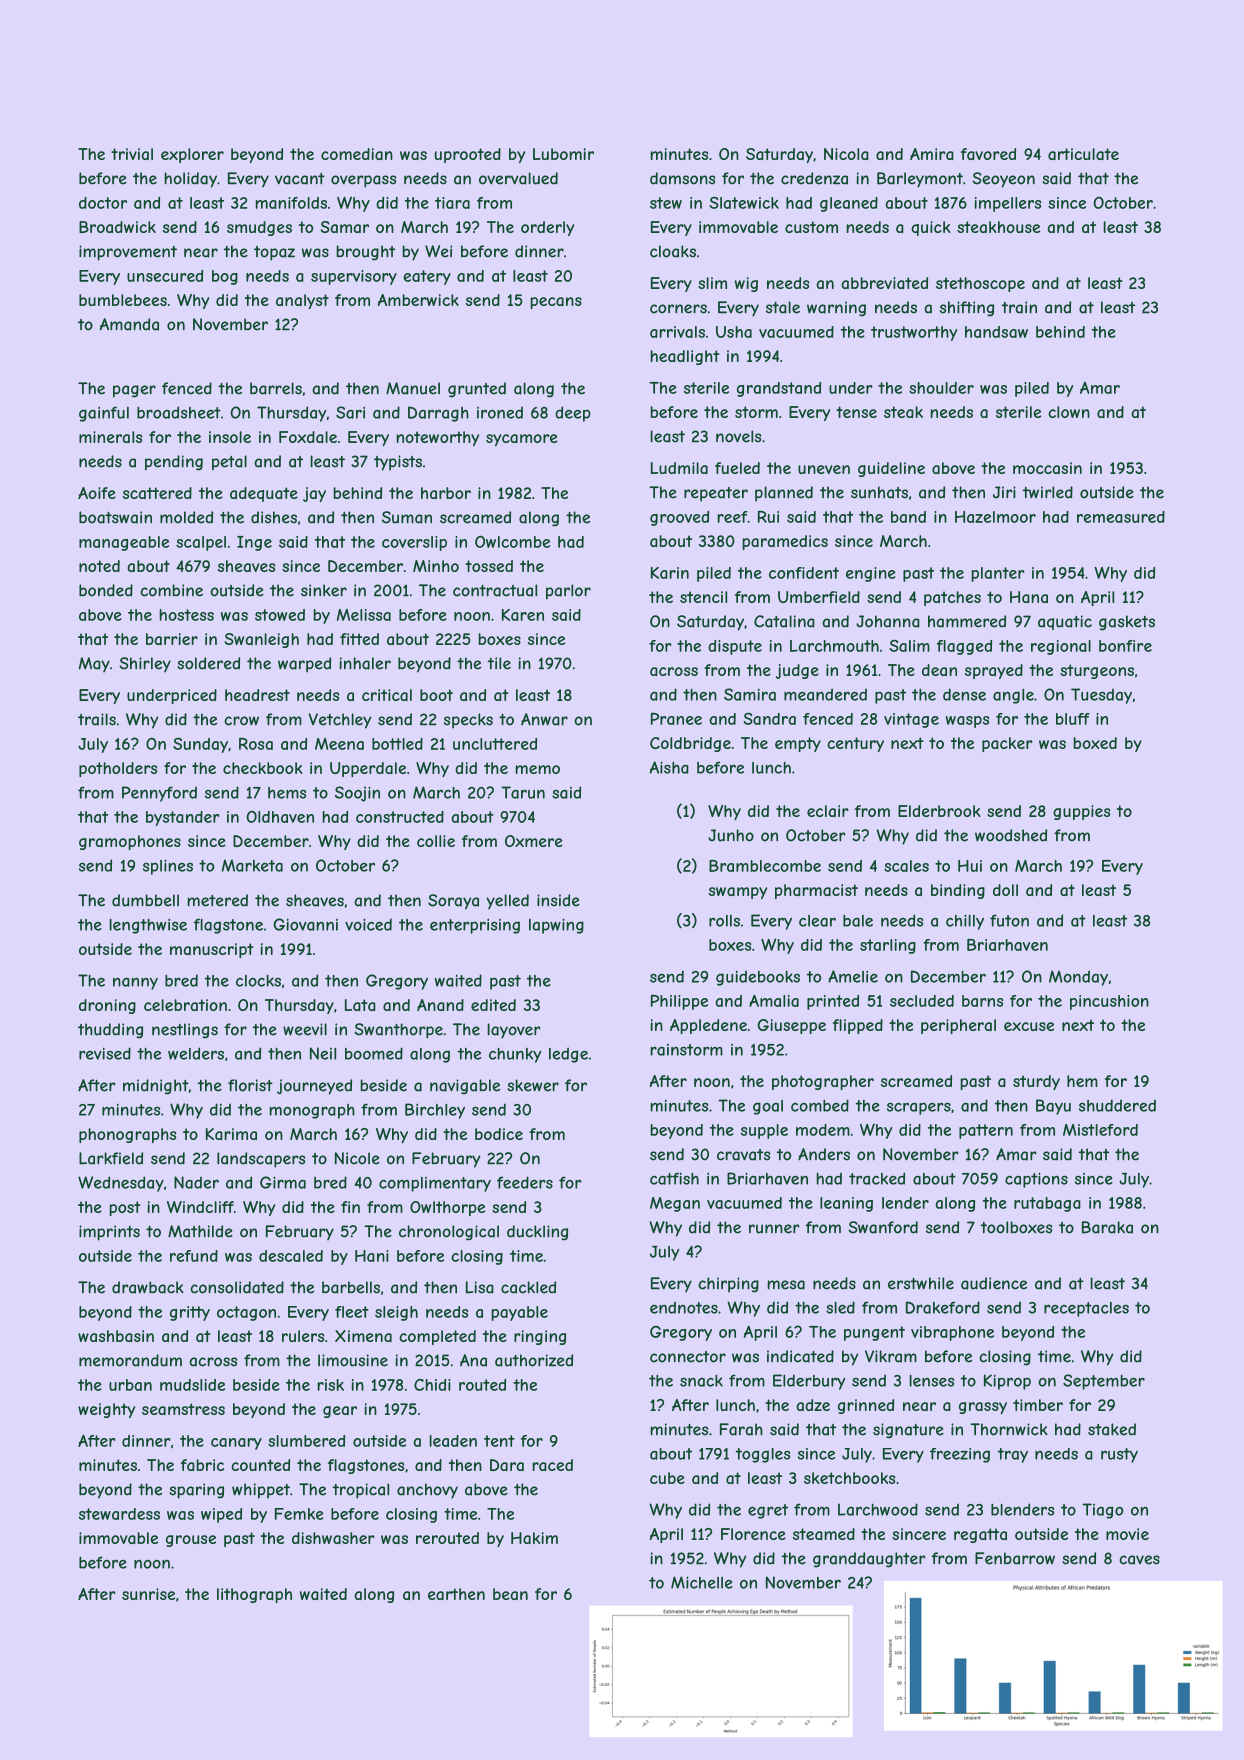 Image resolution: width=1244 pixels, height=1760 pixels. What do you see at coordinates (300, 179) in the document?
I see `vacant` at bounding box center [300, 179].
